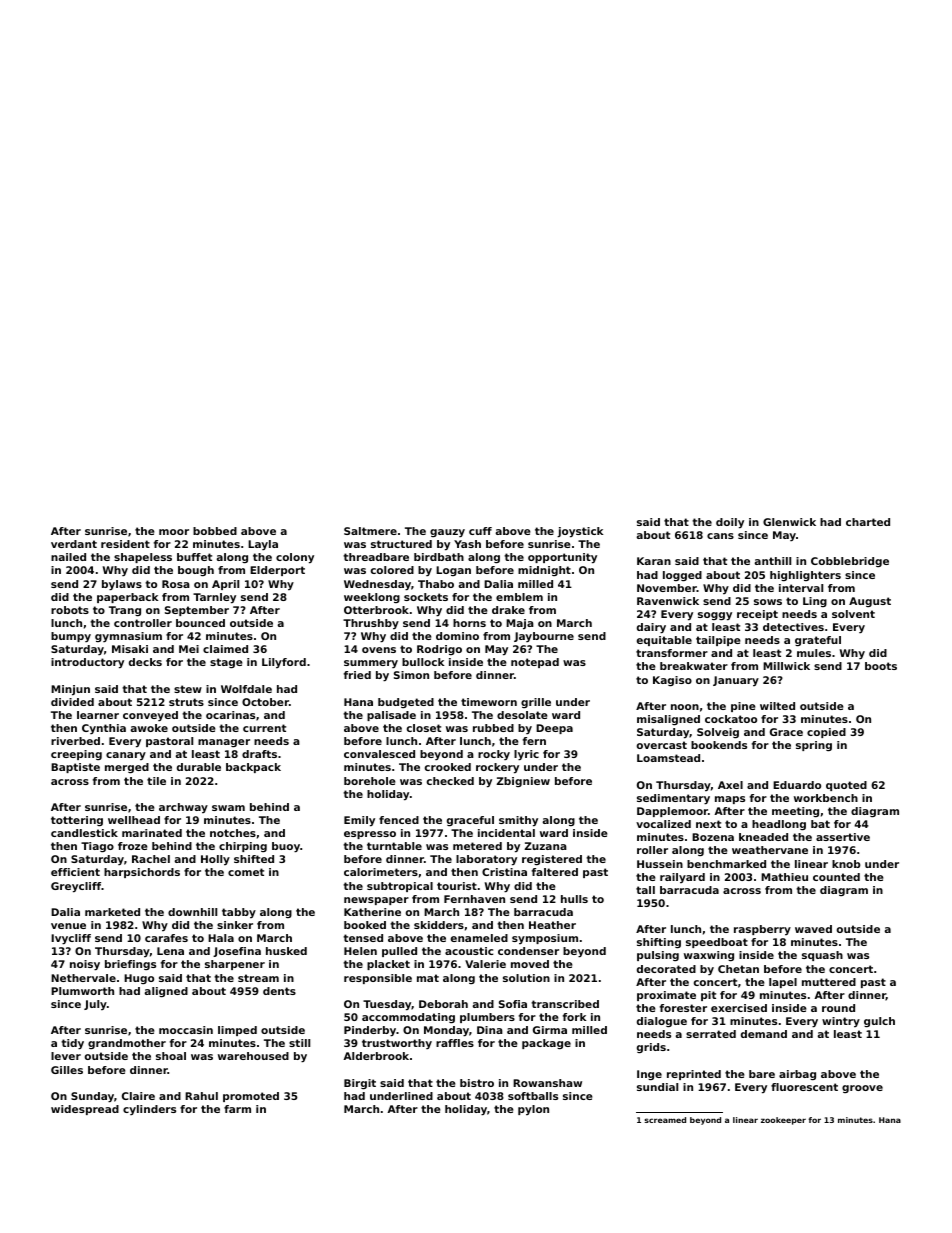 This screenshot has height=1233, width=952. What do you see at coordinates (550, 1030) in the screenshot?
I see `Girma` at bounding box center [550, 1030].
